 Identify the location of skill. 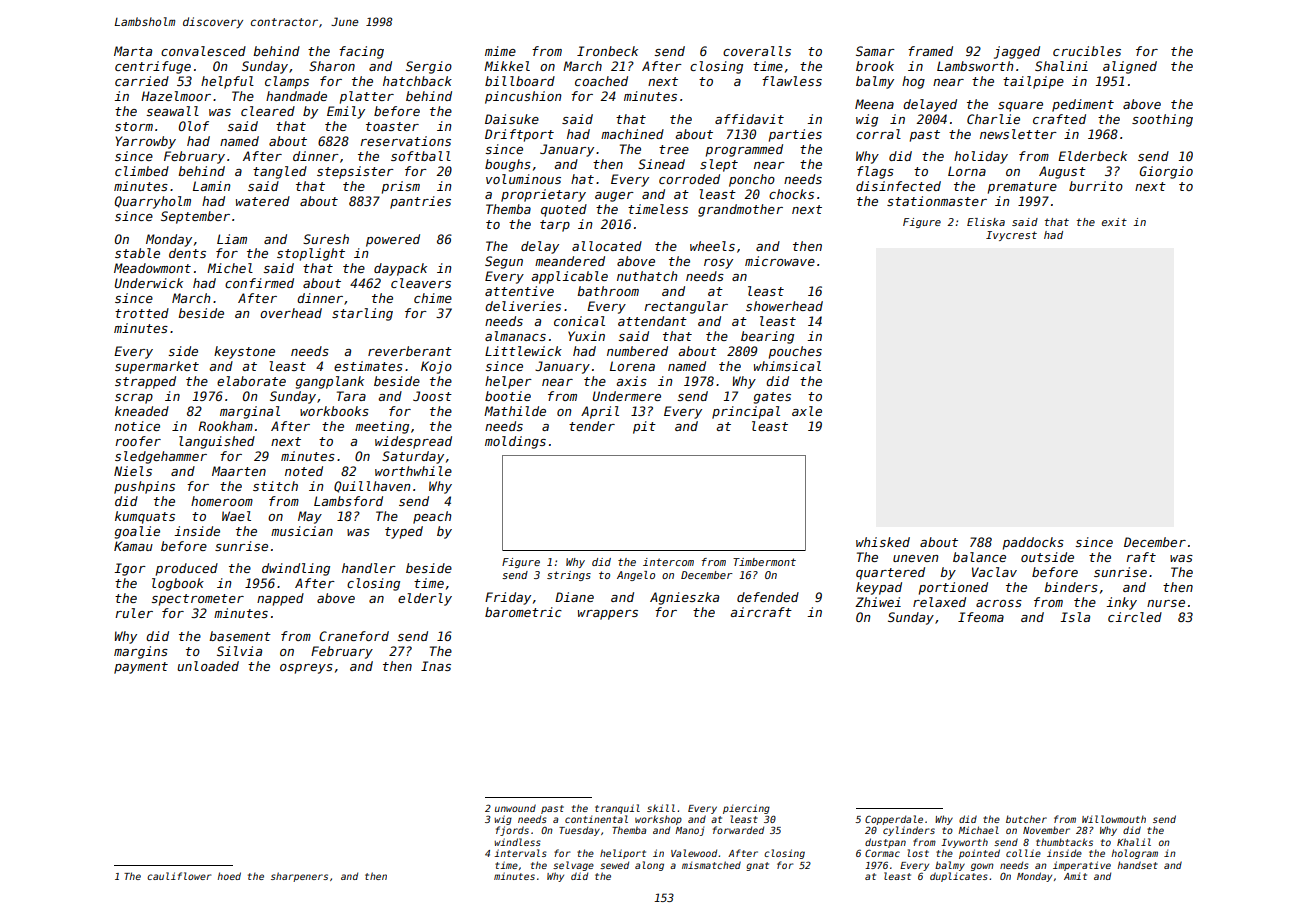
(661, 808).
